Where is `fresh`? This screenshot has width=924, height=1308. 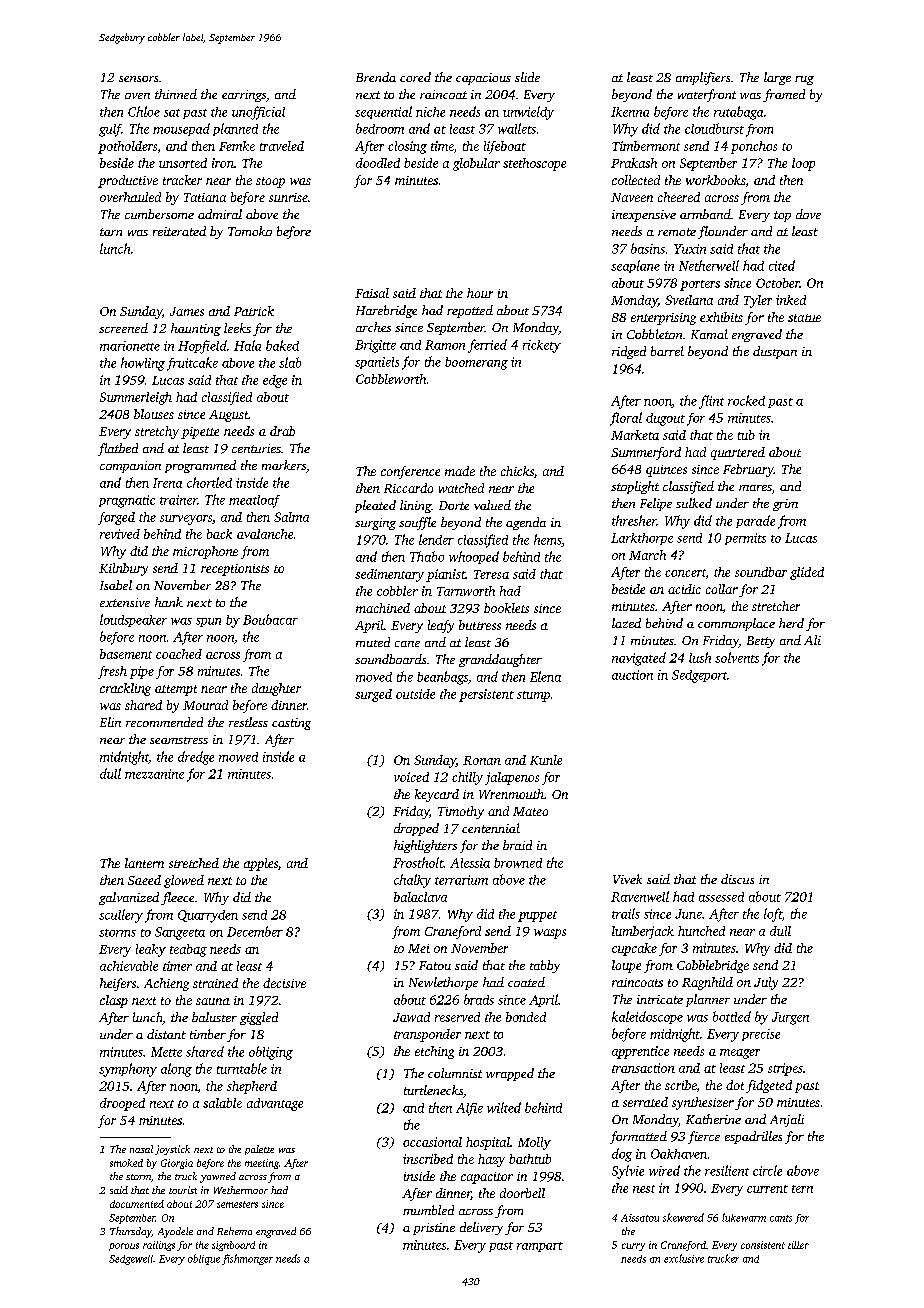 fresh is located at coordinates (112, 672).
